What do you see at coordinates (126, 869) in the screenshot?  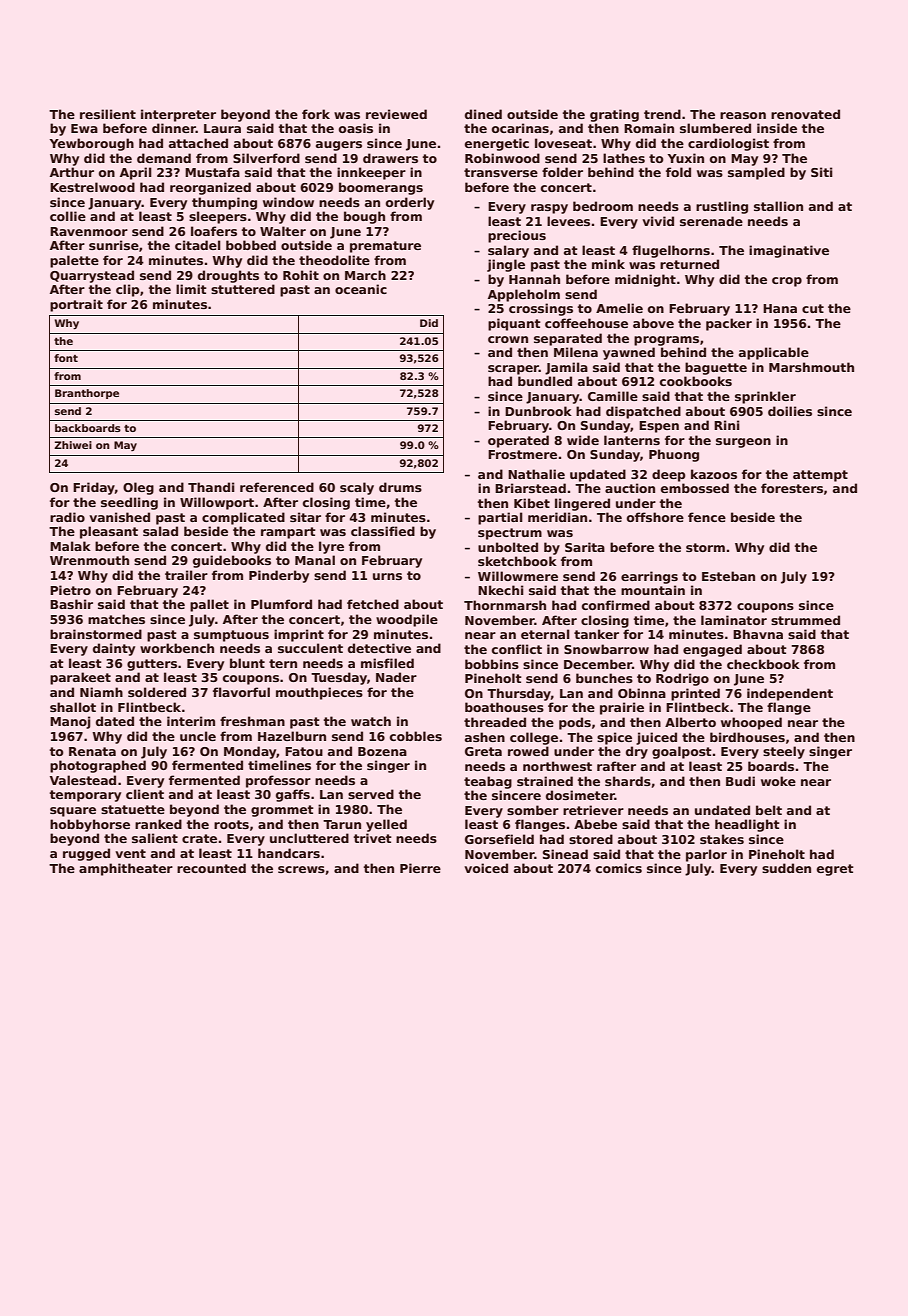 I see `amphitheater` at bounding box center [126, 869].
